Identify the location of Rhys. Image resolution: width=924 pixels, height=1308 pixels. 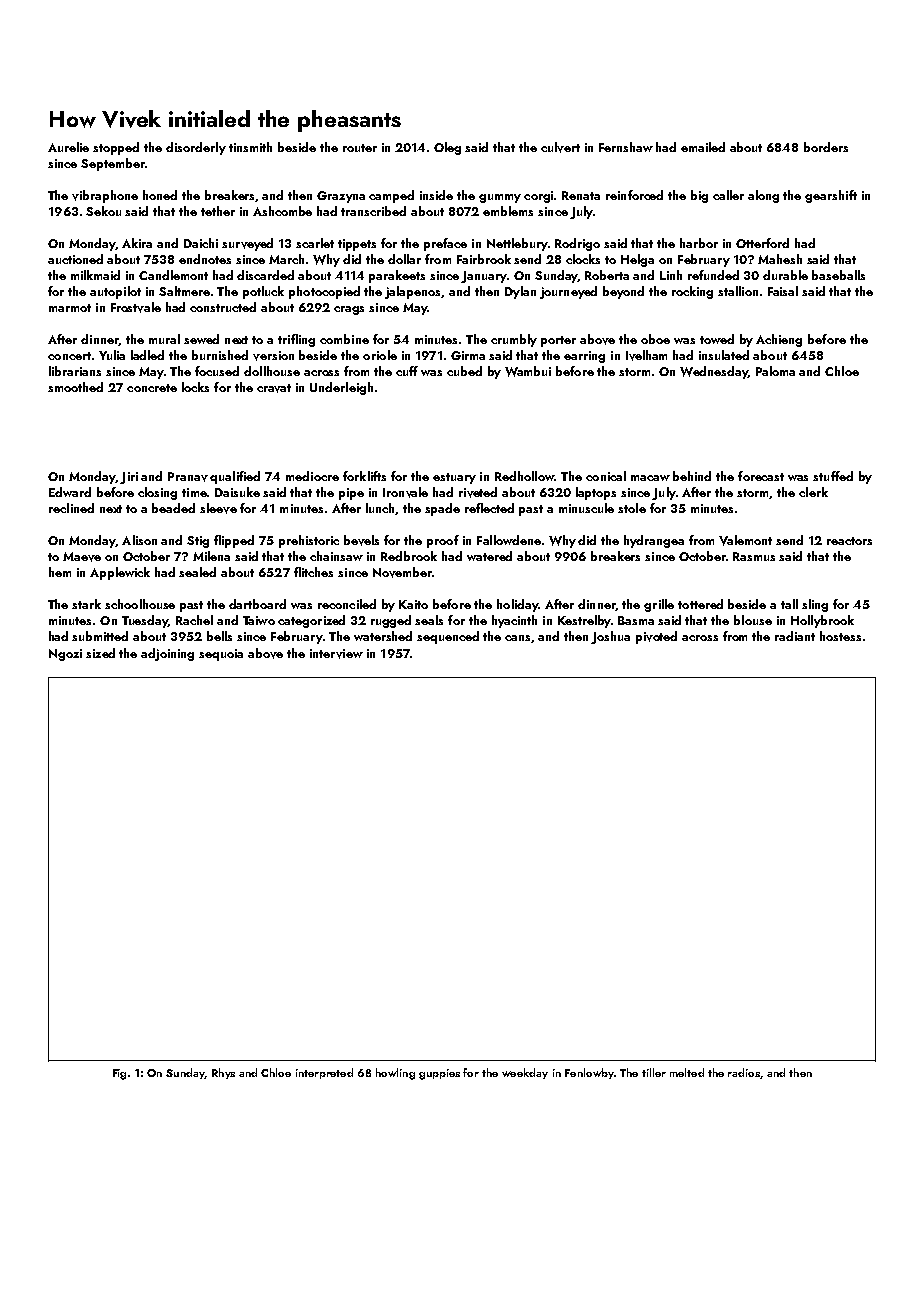
(223, 1073).
